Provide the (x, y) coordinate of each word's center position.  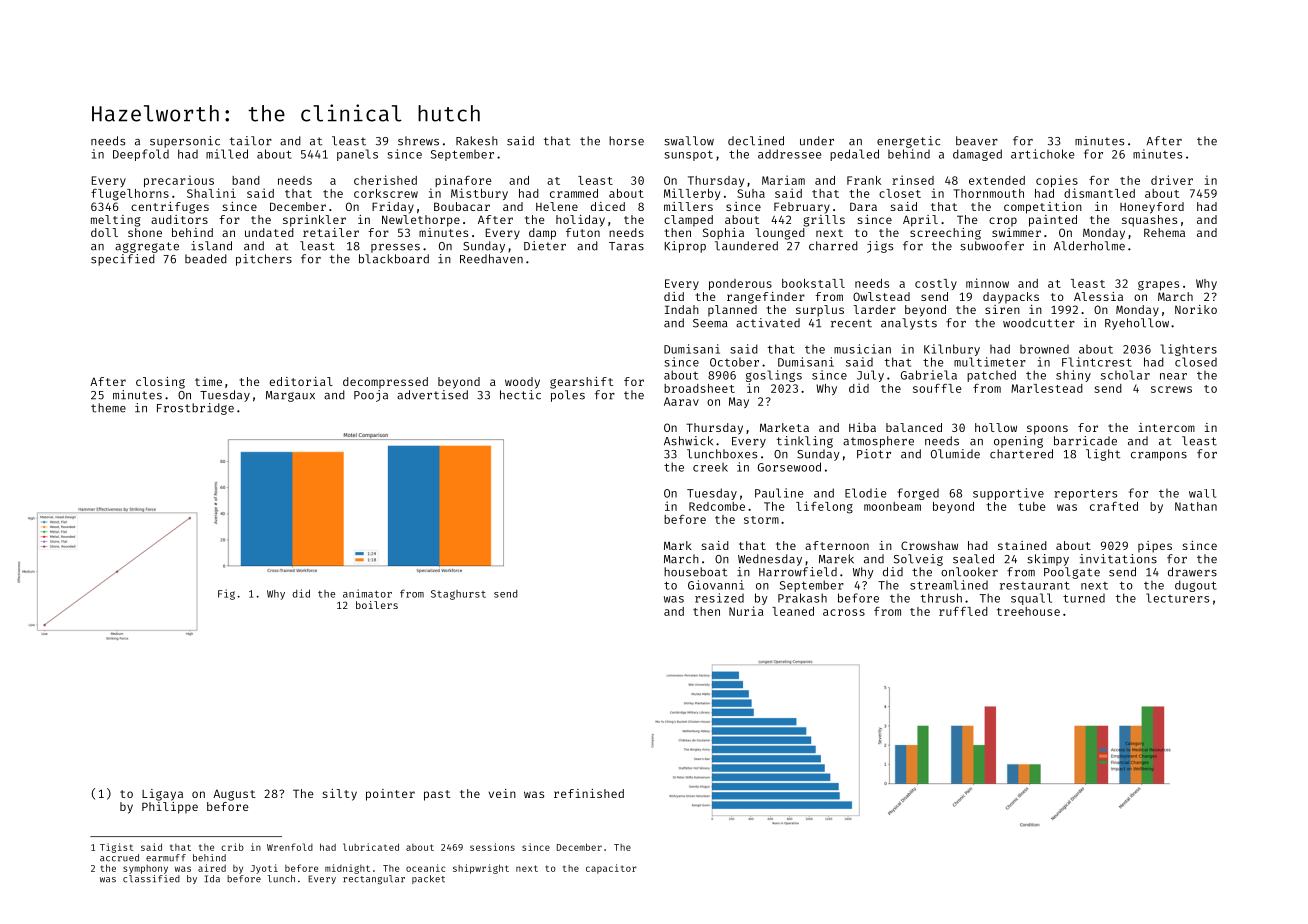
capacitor (611, 869)
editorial (301, 381)
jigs (880, 247)
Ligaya (162, 795)
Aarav (681, 401)
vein (502, 793)
